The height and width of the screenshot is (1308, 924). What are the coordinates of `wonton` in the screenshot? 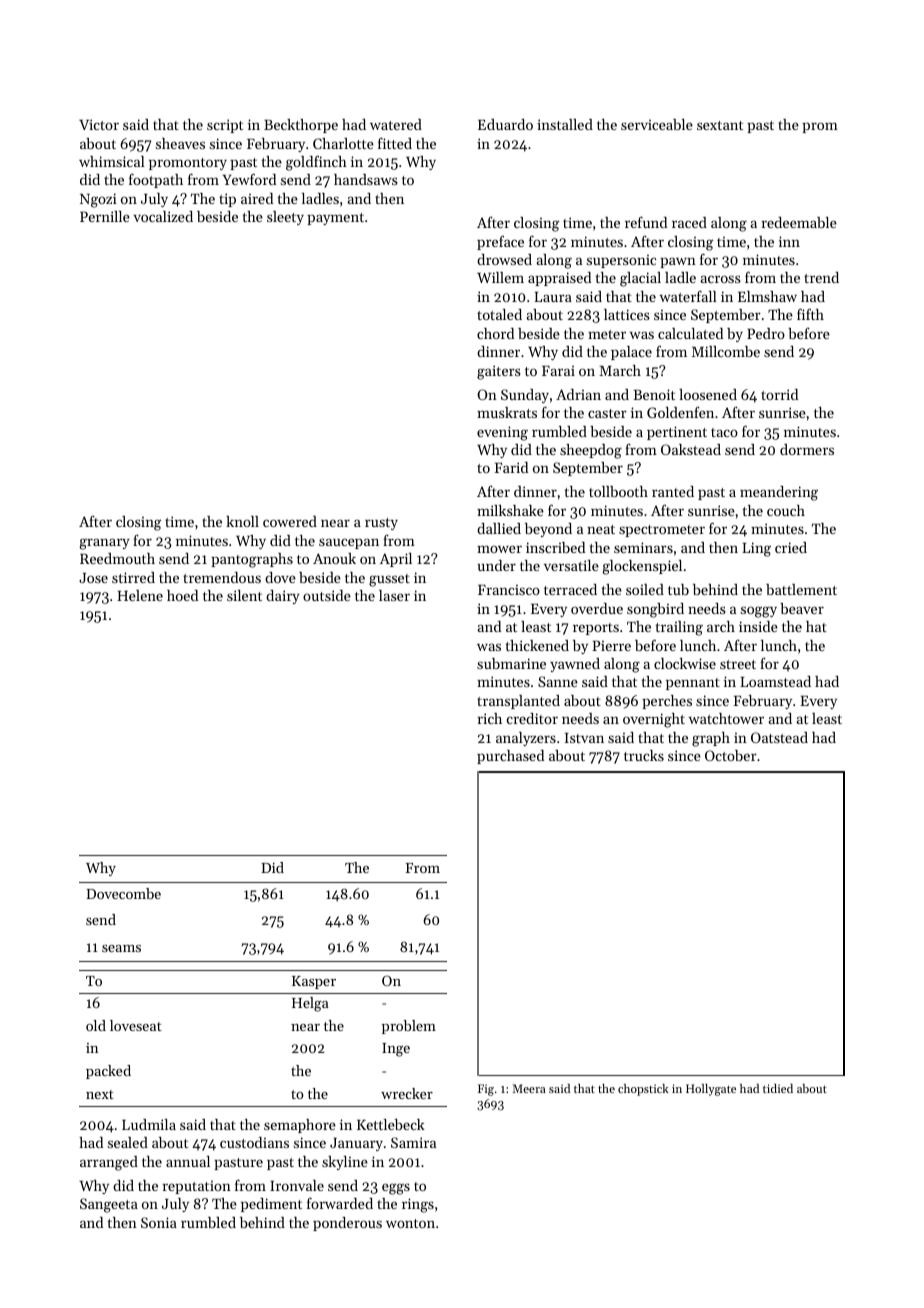 It's located at (410, 1223).
